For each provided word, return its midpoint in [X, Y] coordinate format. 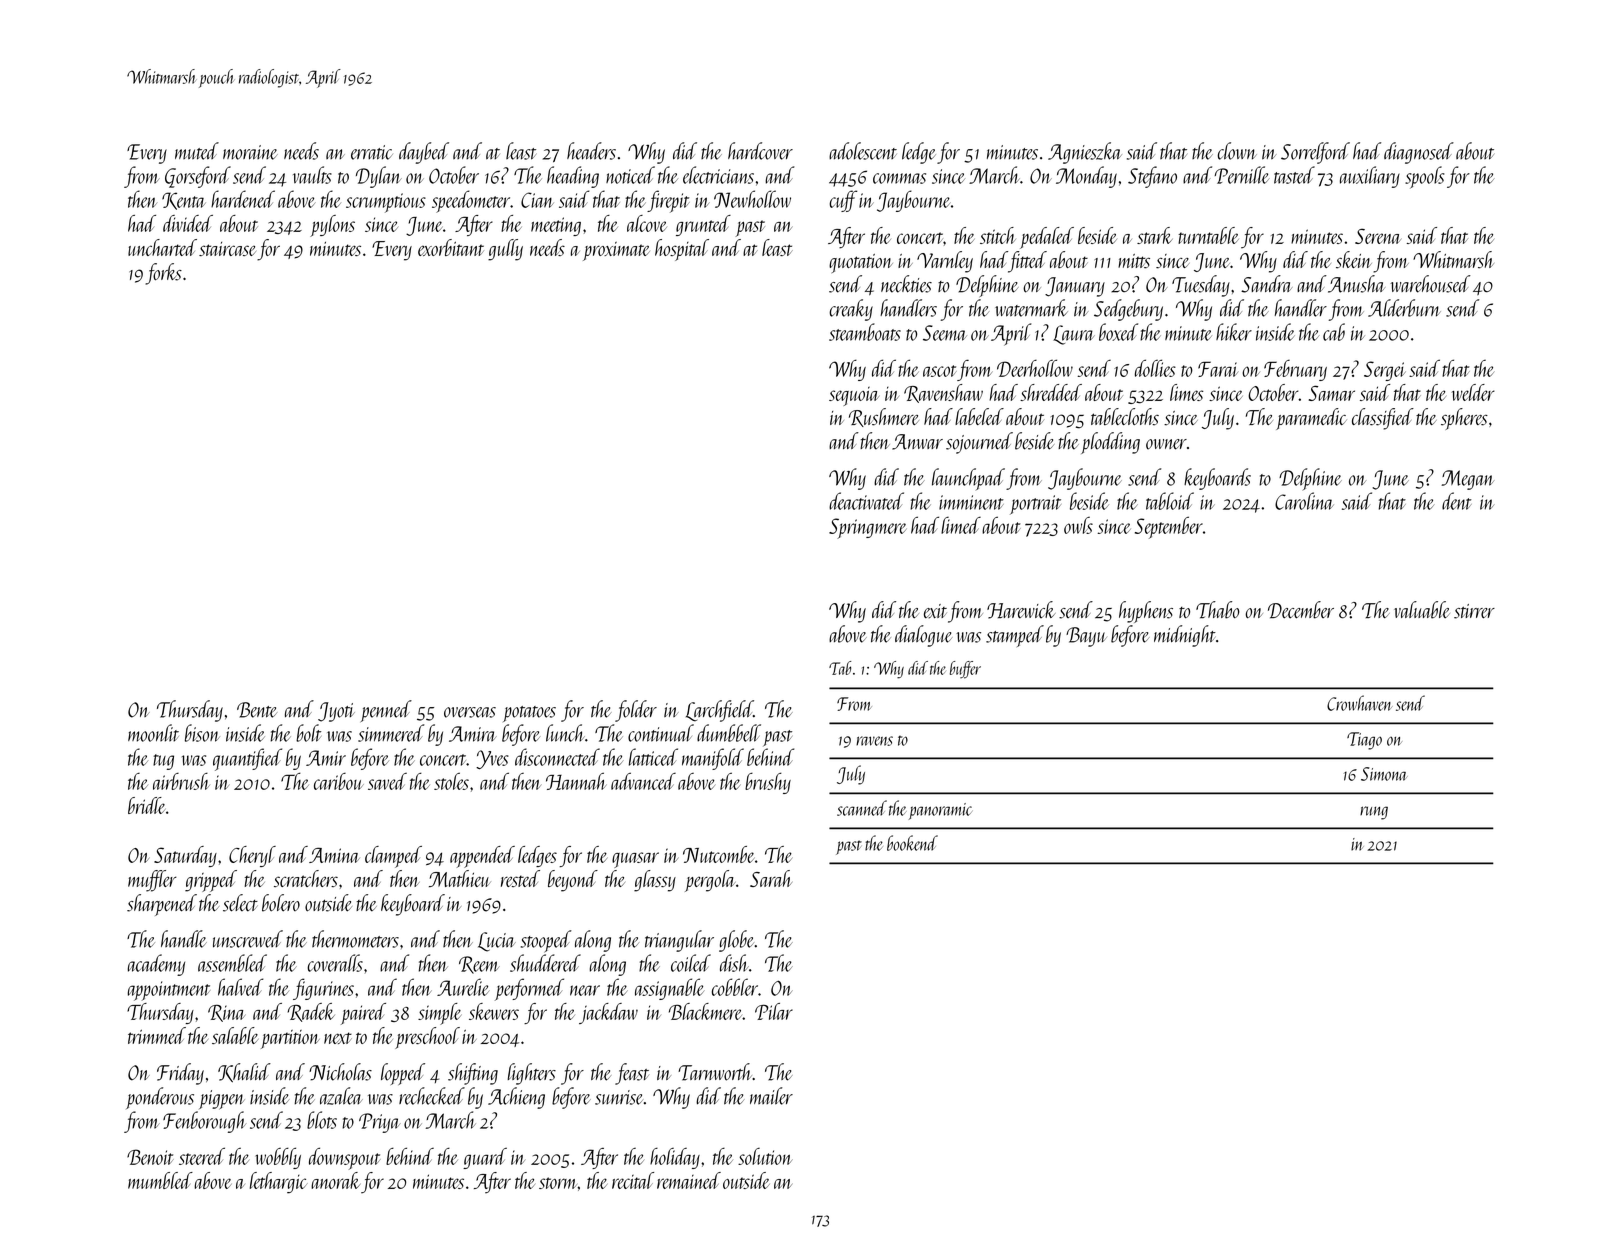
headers [591, 151]
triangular [679, 941]
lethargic [279, 1183]
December [1301, 610]
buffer [965, 670]
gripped [211, 881]
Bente [257, 710]
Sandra [1266, 284]
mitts [1134, 261]
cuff [843, 201]
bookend [912, 843]
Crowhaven [1360, 703]
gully [505, 250]
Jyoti [336, 712]
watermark [1031, 308]
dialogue [924, 636]
